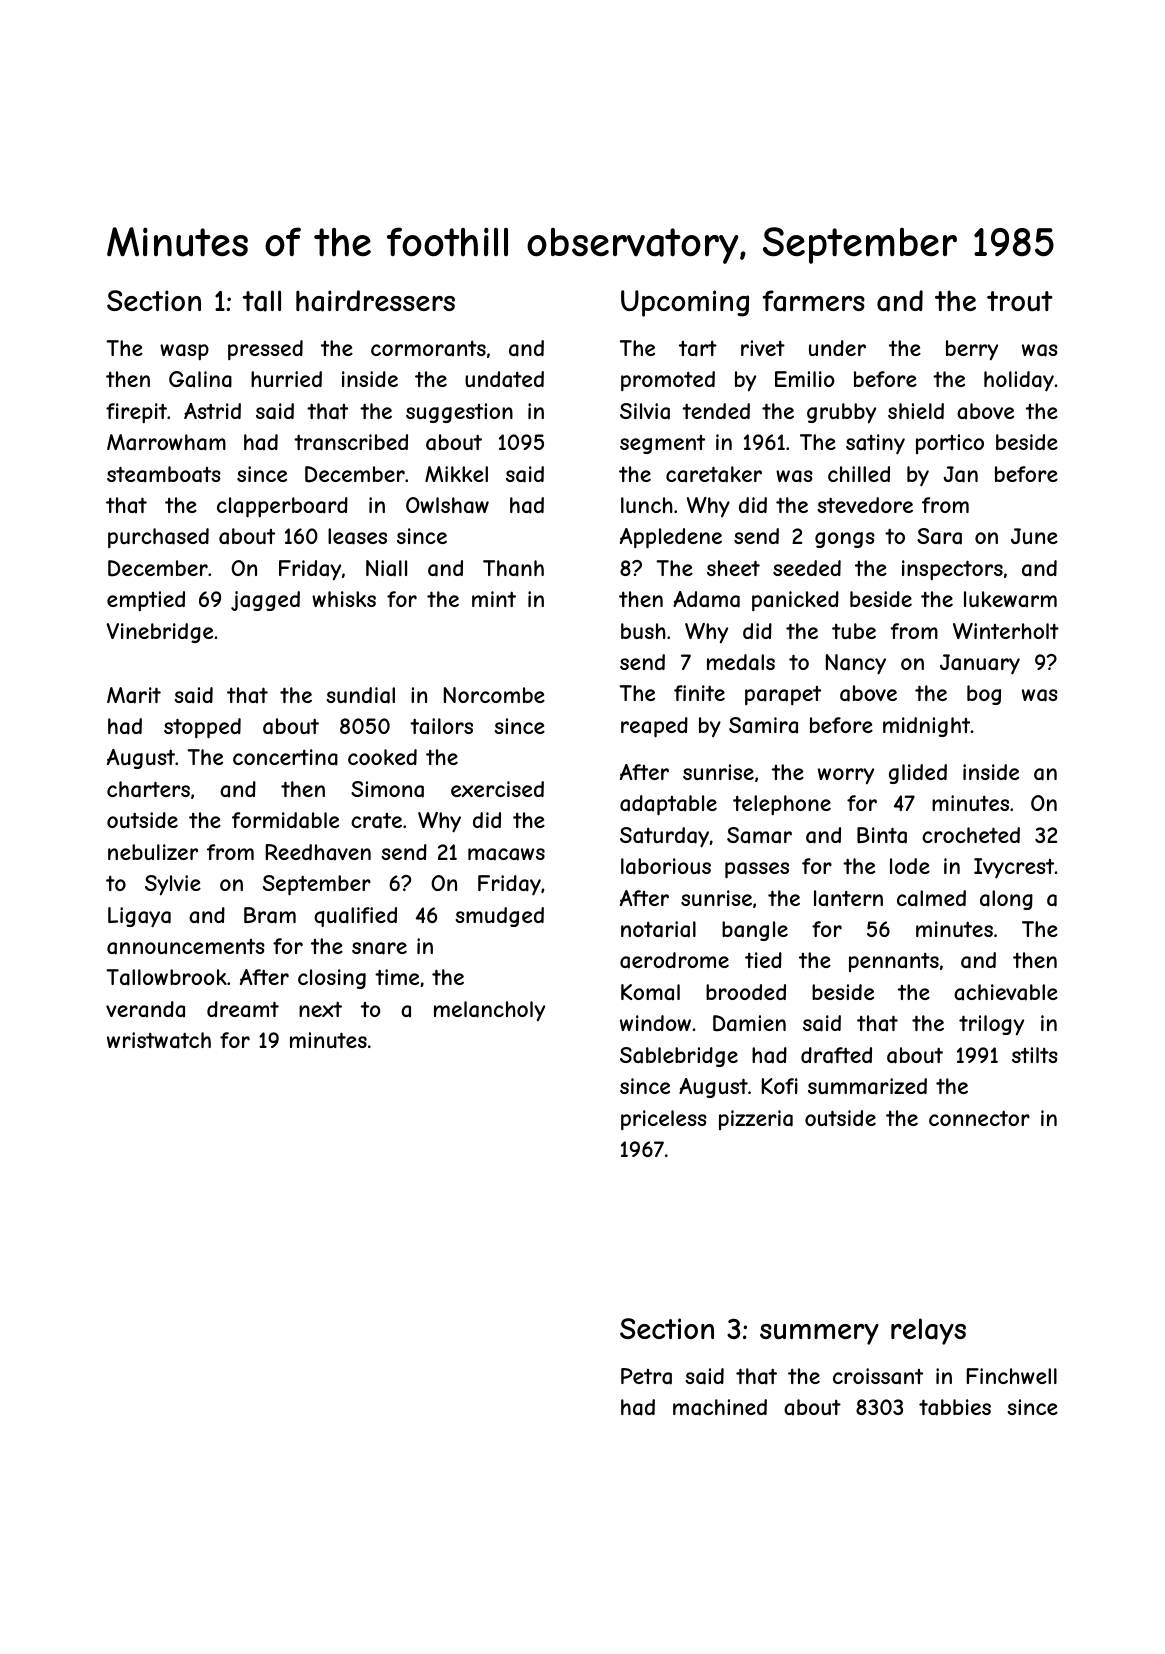  I want to click on priceless, so click(664, 1120).
